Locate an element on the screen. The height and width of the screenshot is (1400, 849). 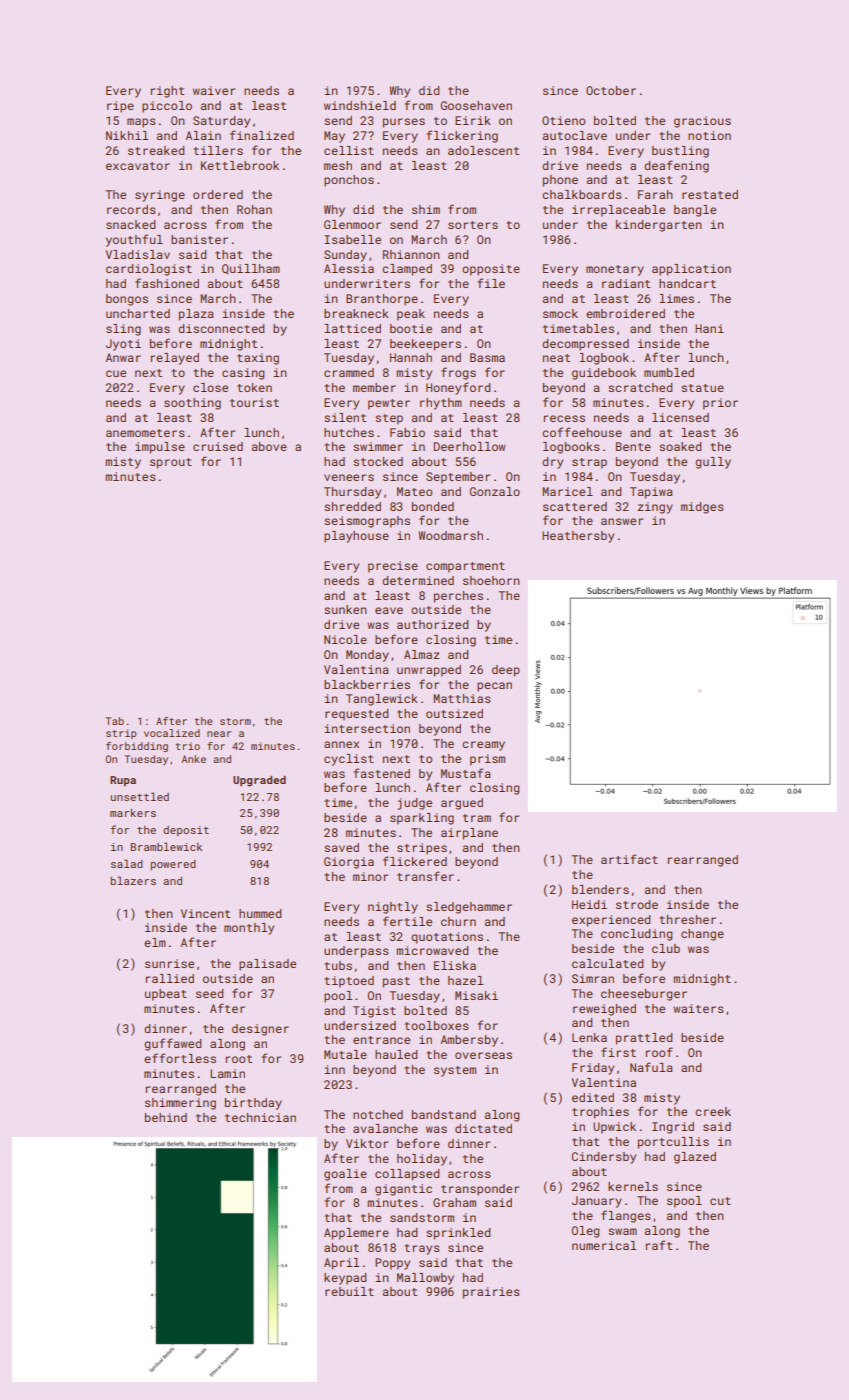
anemometers is located at coordinates (145, 433).
